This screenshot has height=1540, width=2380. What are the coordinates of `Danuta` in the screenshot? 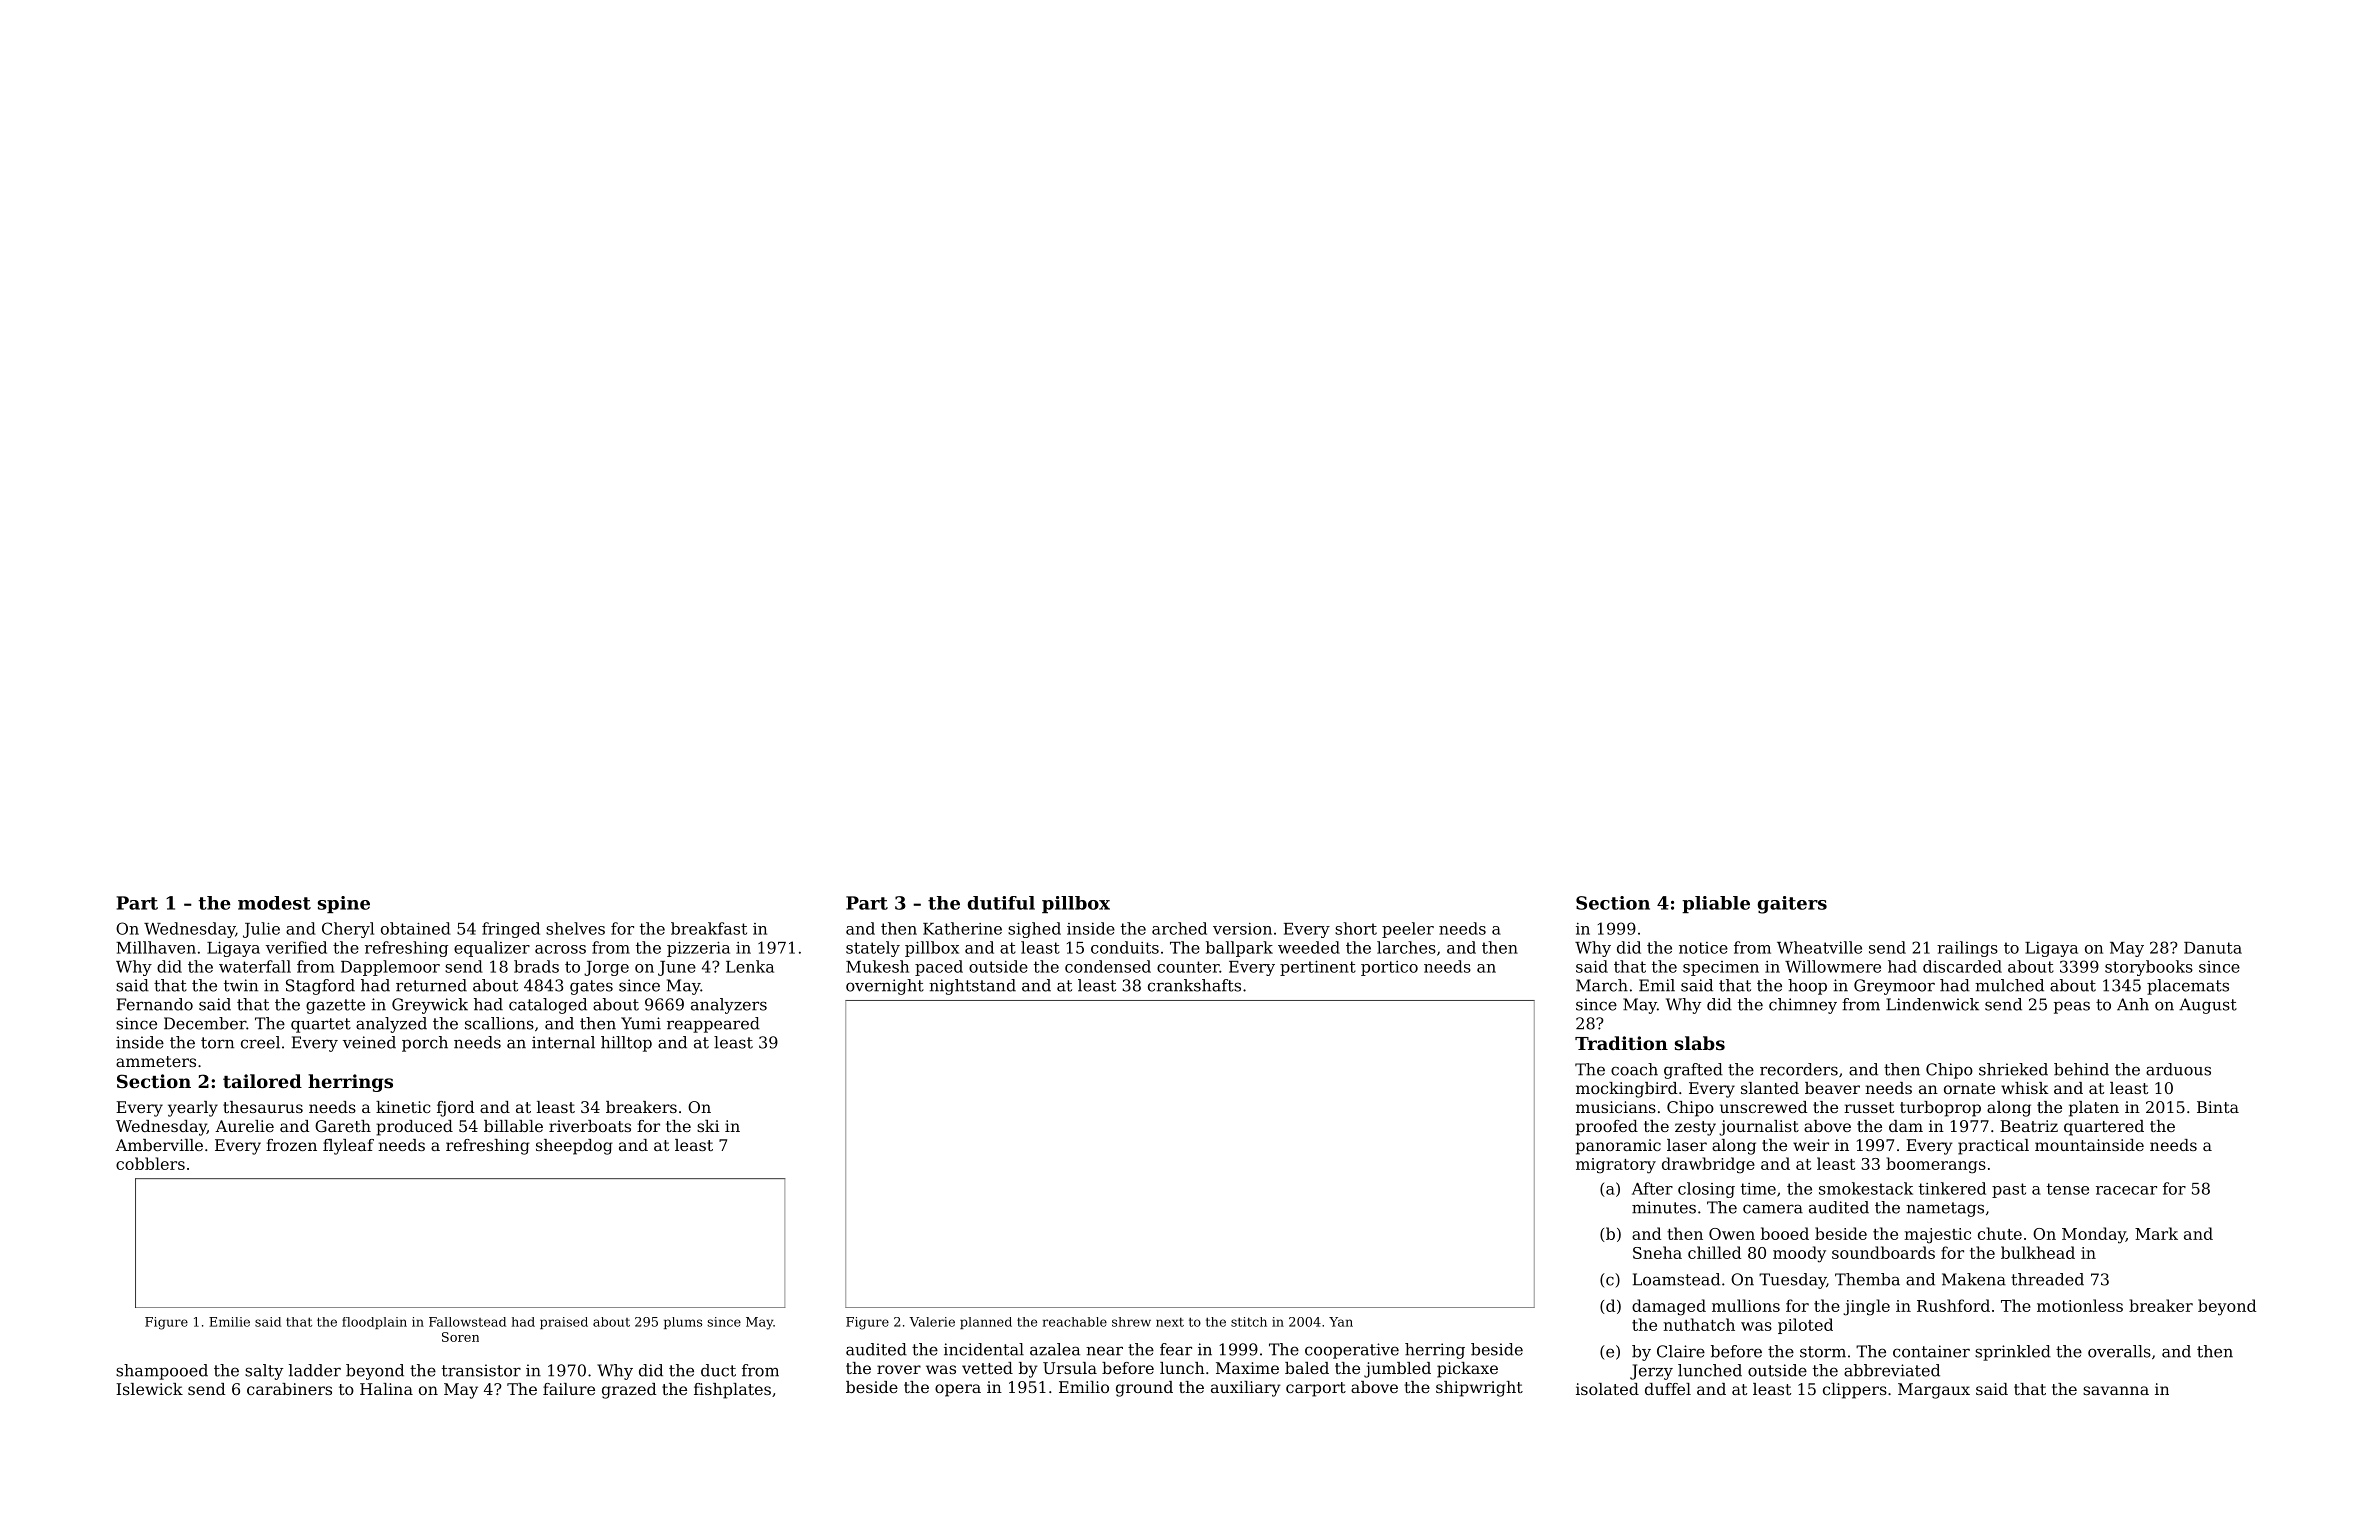 It's located at (2213, 948).
